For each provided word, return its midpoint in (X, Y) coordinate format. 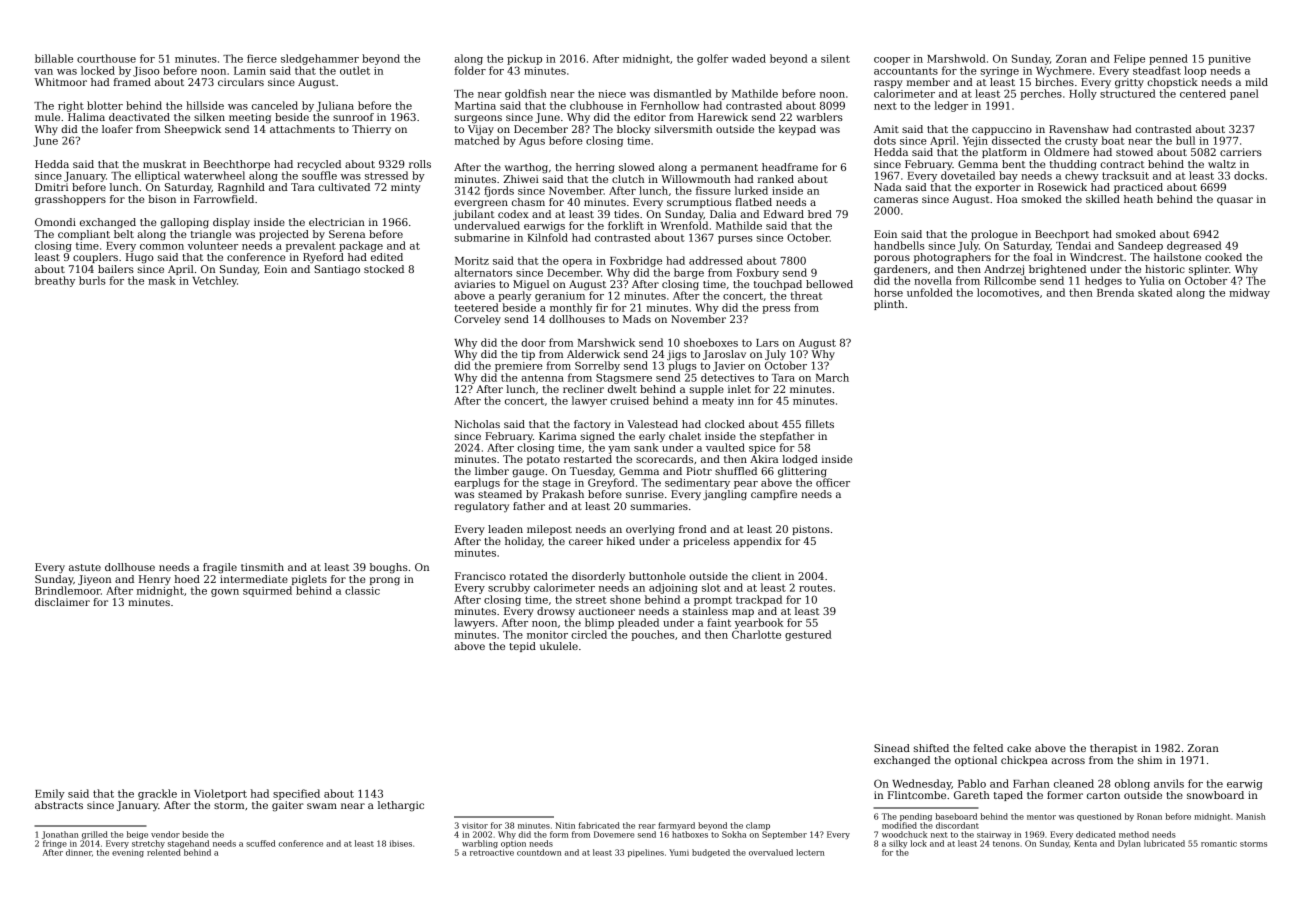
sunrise (645, 494)
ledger (951, 106)
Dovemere (614, 834)
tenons (1006, 844)
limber (492, 471)
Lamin (250, 71)
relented (164, 852)
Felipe (1129, 59)
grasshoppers (70, 200)
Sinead (892, 748)
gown (225, 593)
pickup (524, 59)
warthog (526, 168)
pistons (811, 530)
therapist (1113, 749)
